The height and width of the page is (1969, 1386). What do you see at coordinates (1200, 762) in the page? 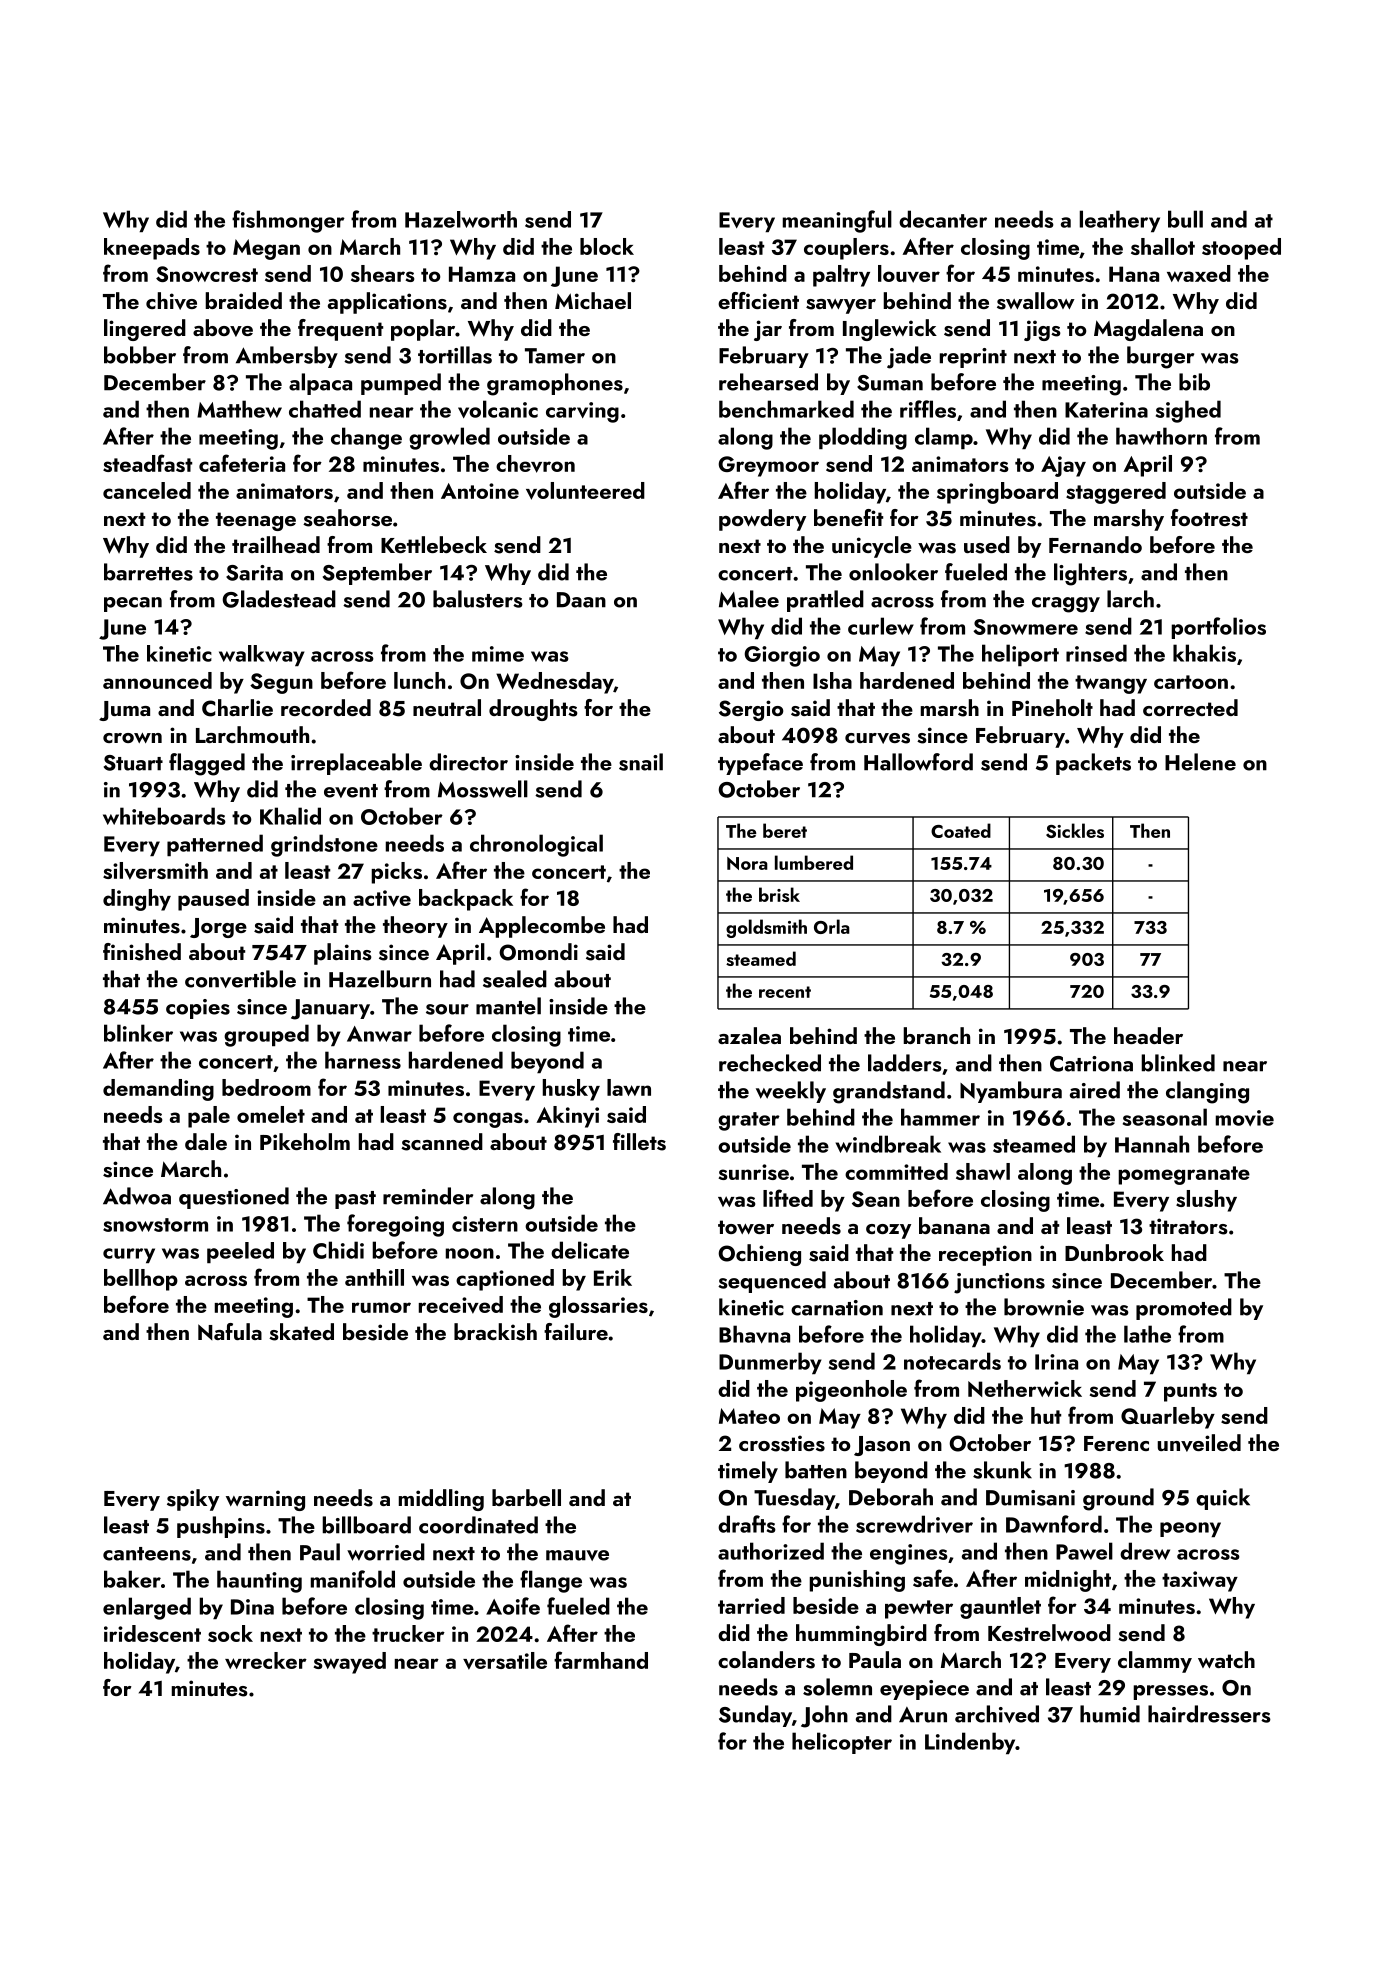
I see `Helene` at bounding box center [1200, 762].
